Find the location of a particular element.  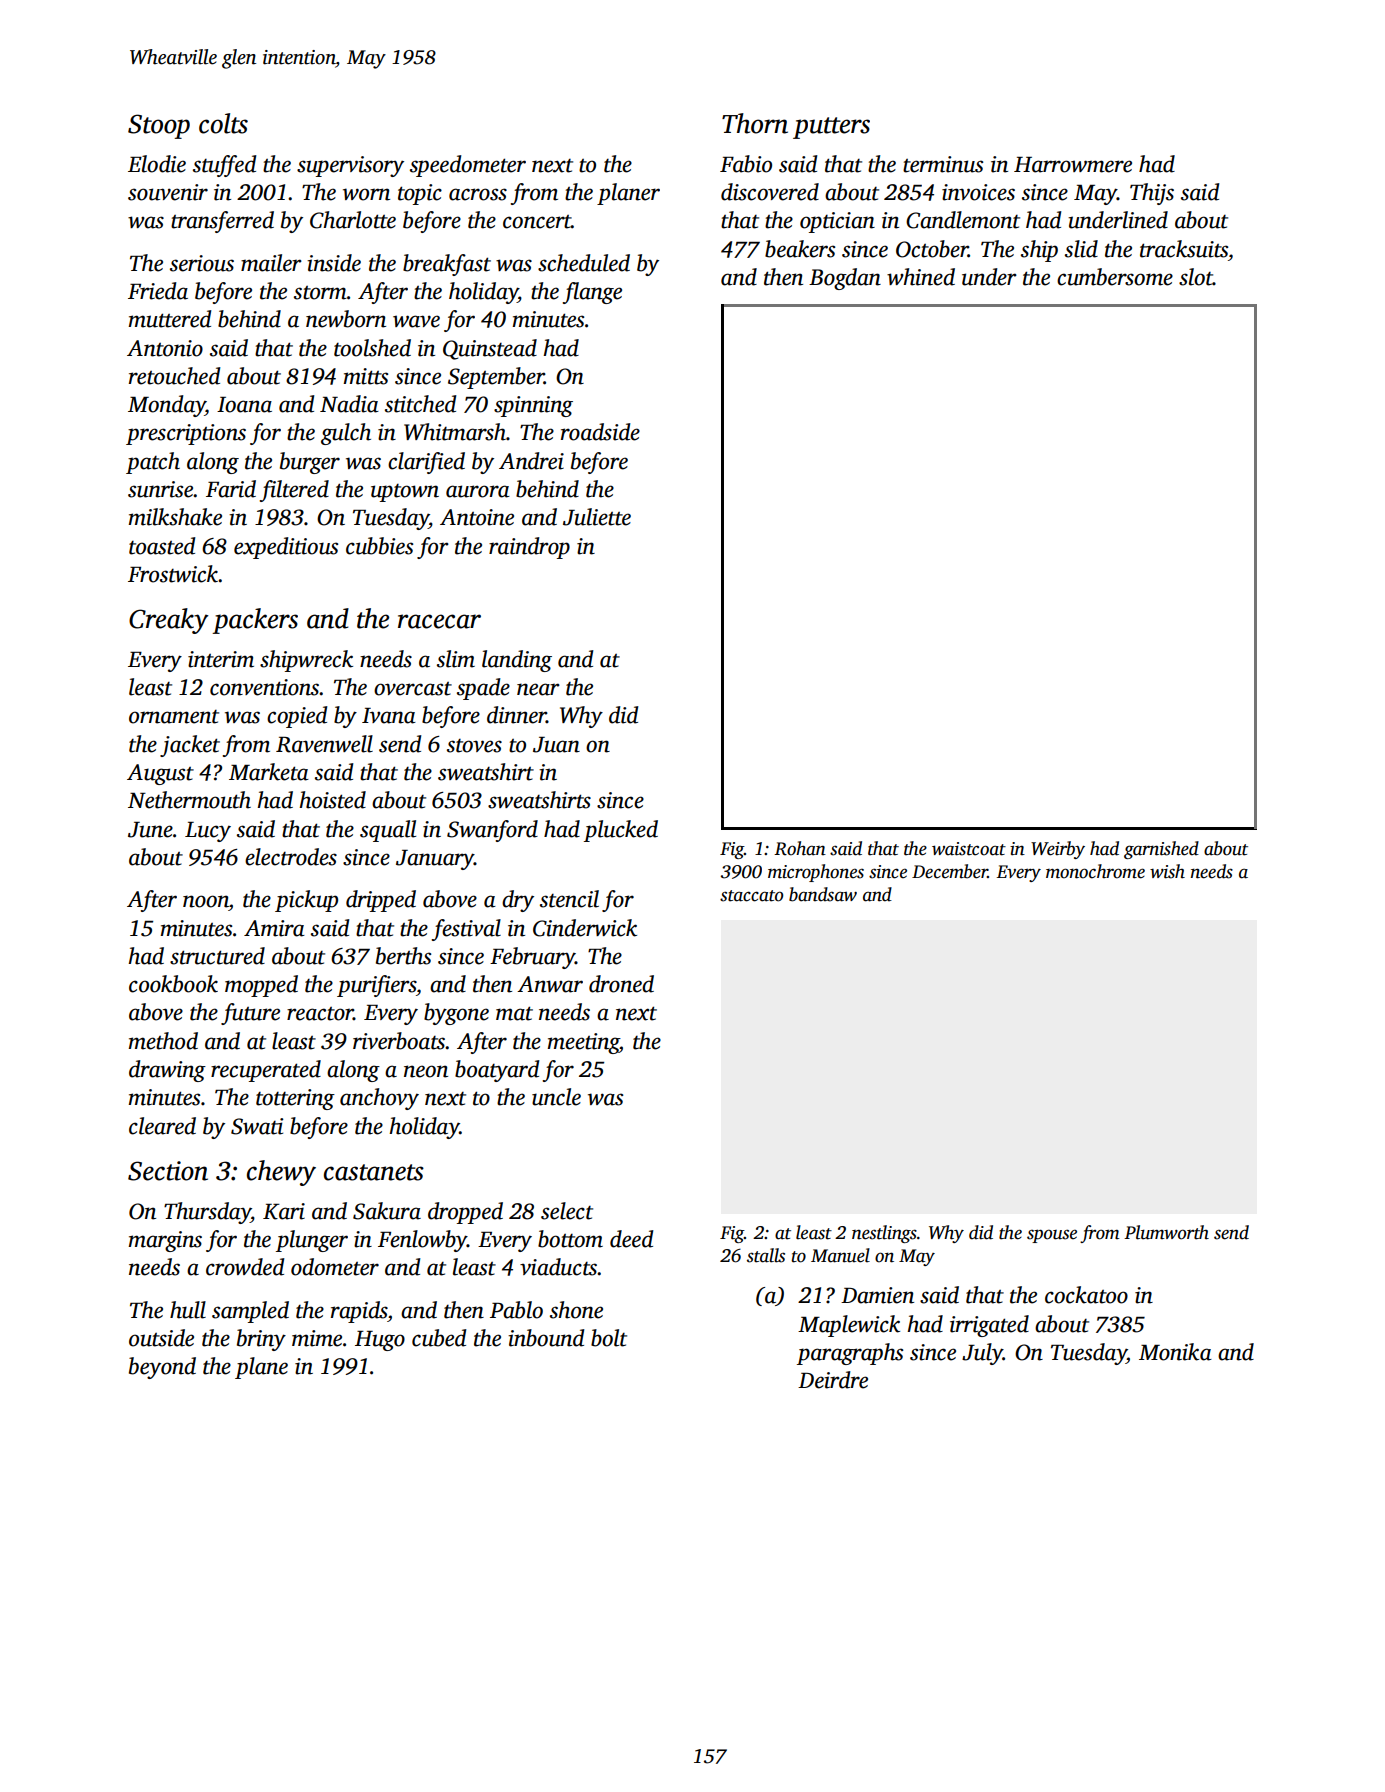

near is located at coordinates (538, 689).
